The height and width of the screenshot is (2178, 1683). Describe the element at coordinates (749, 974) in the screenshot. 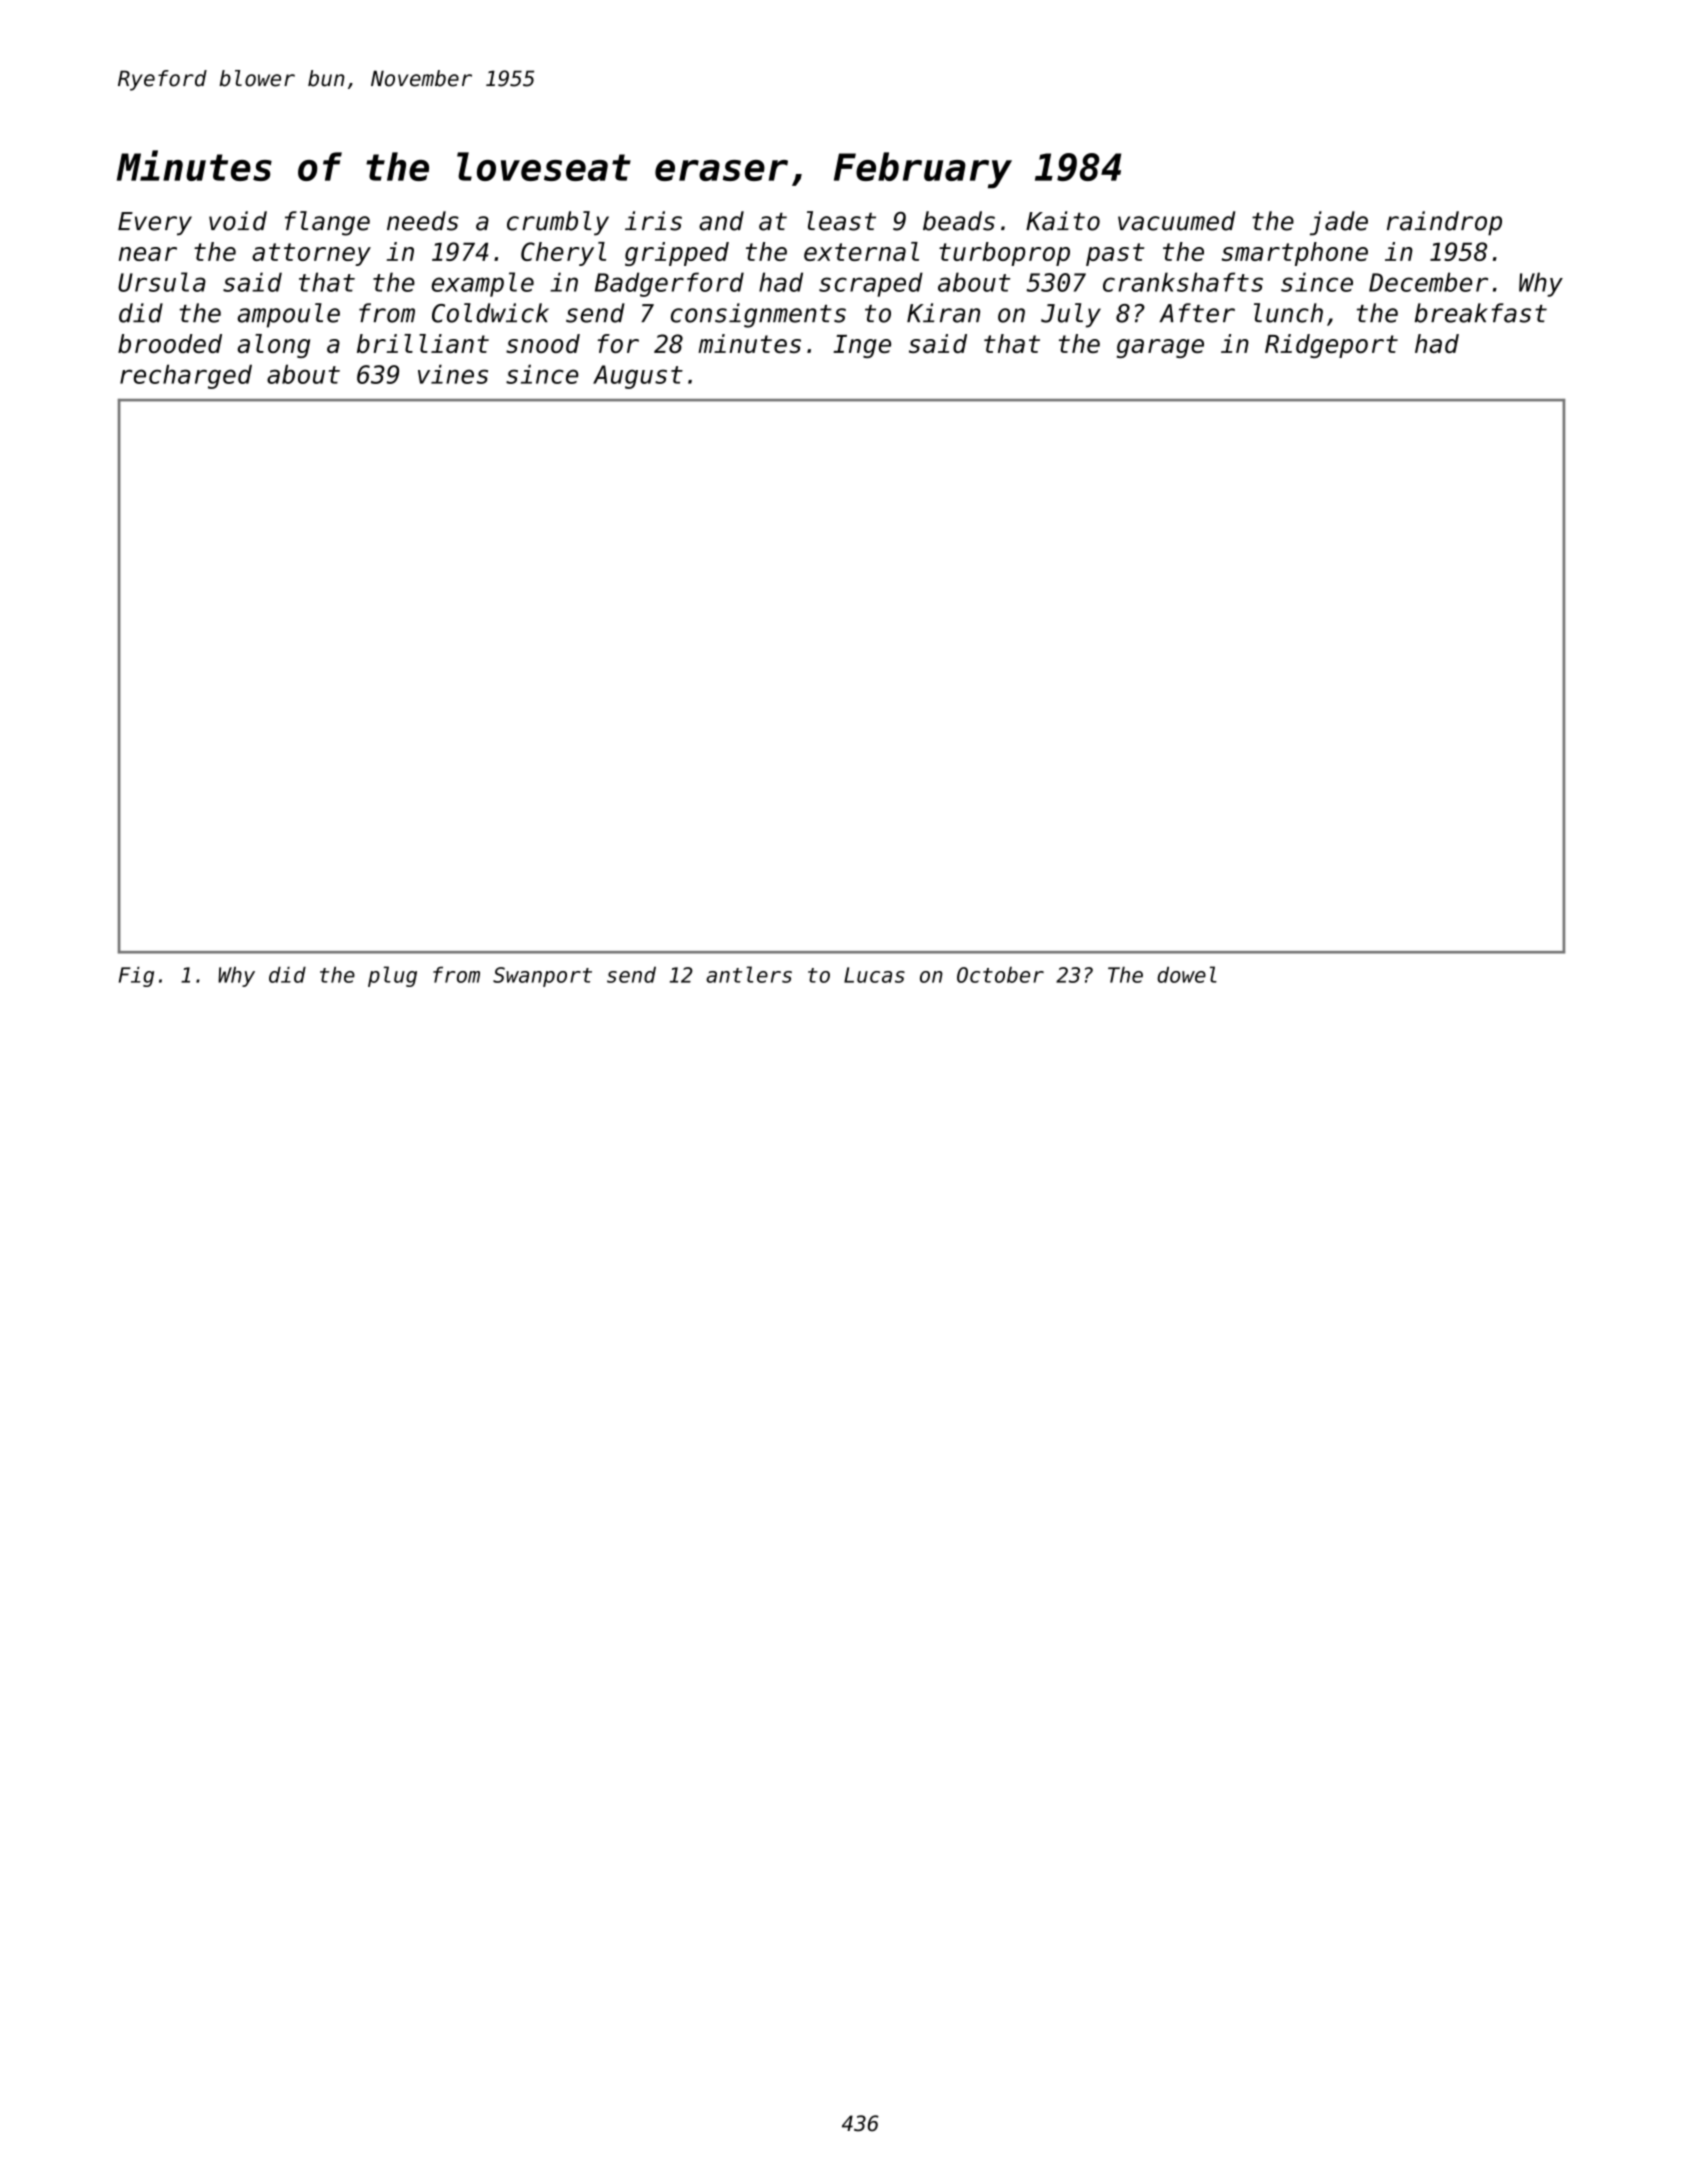

I see `antlers` at that location.
